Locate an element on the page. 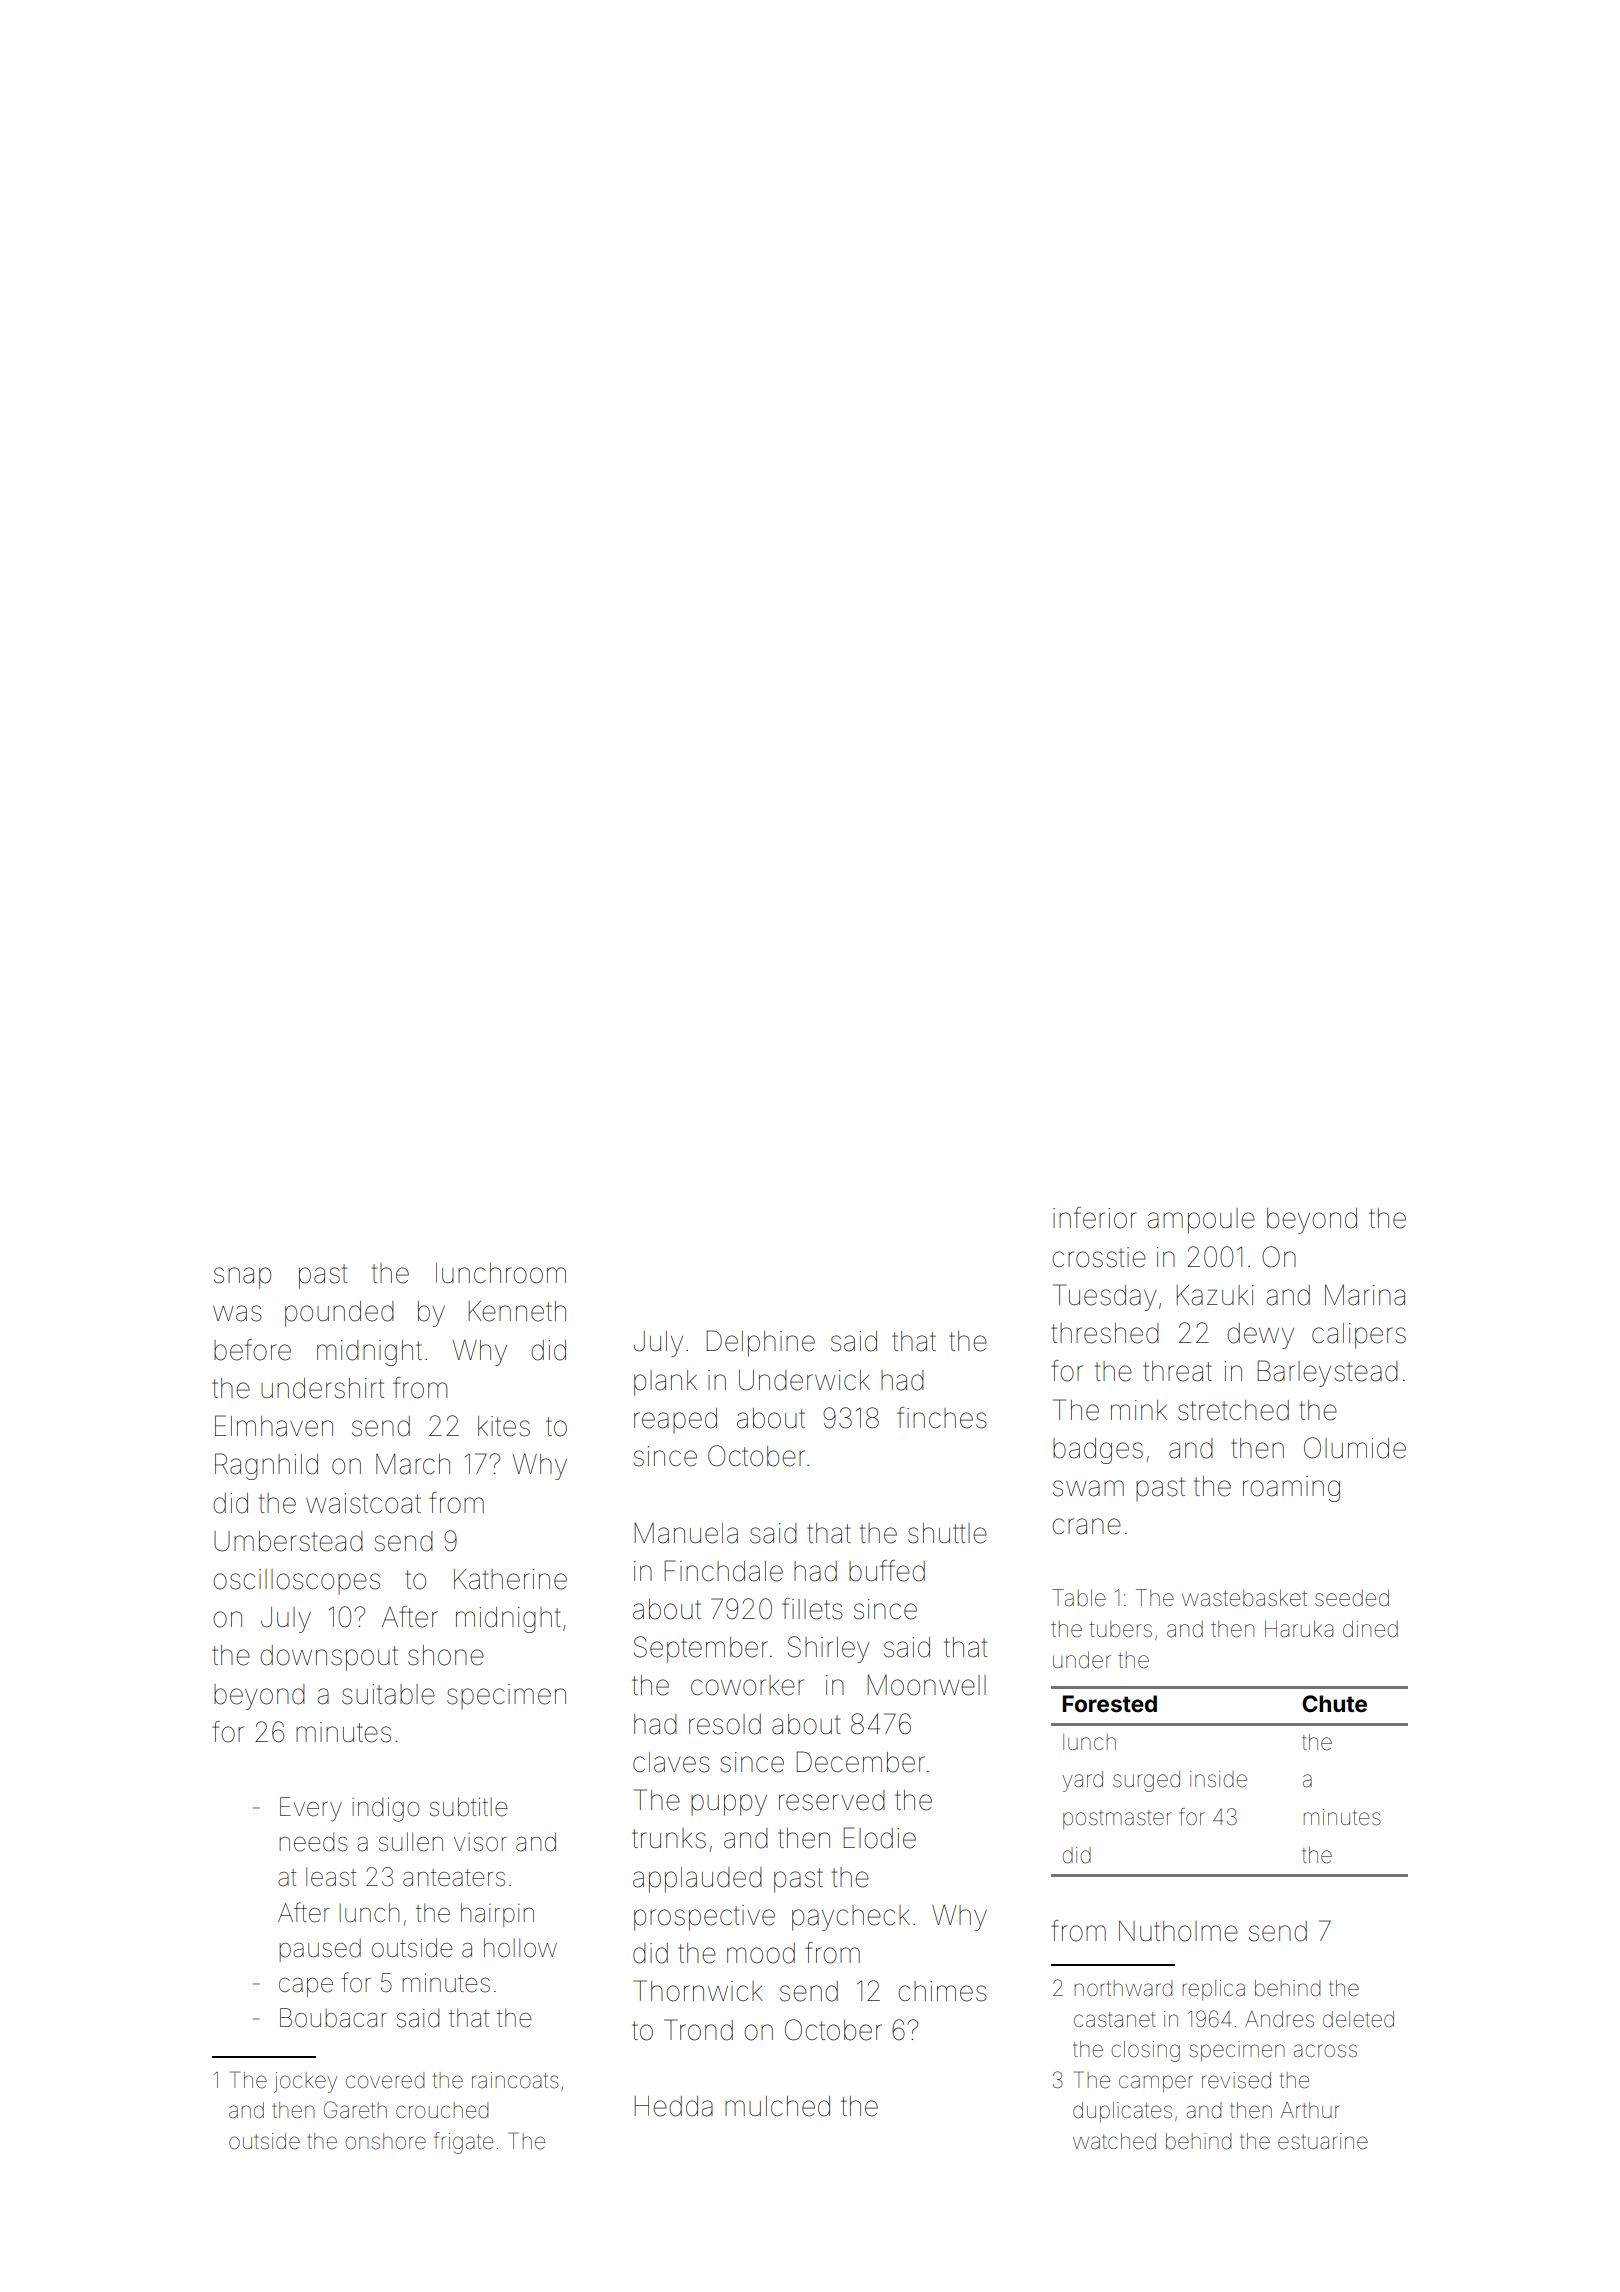  Kenneth is located at coordinates (517, 1311).
